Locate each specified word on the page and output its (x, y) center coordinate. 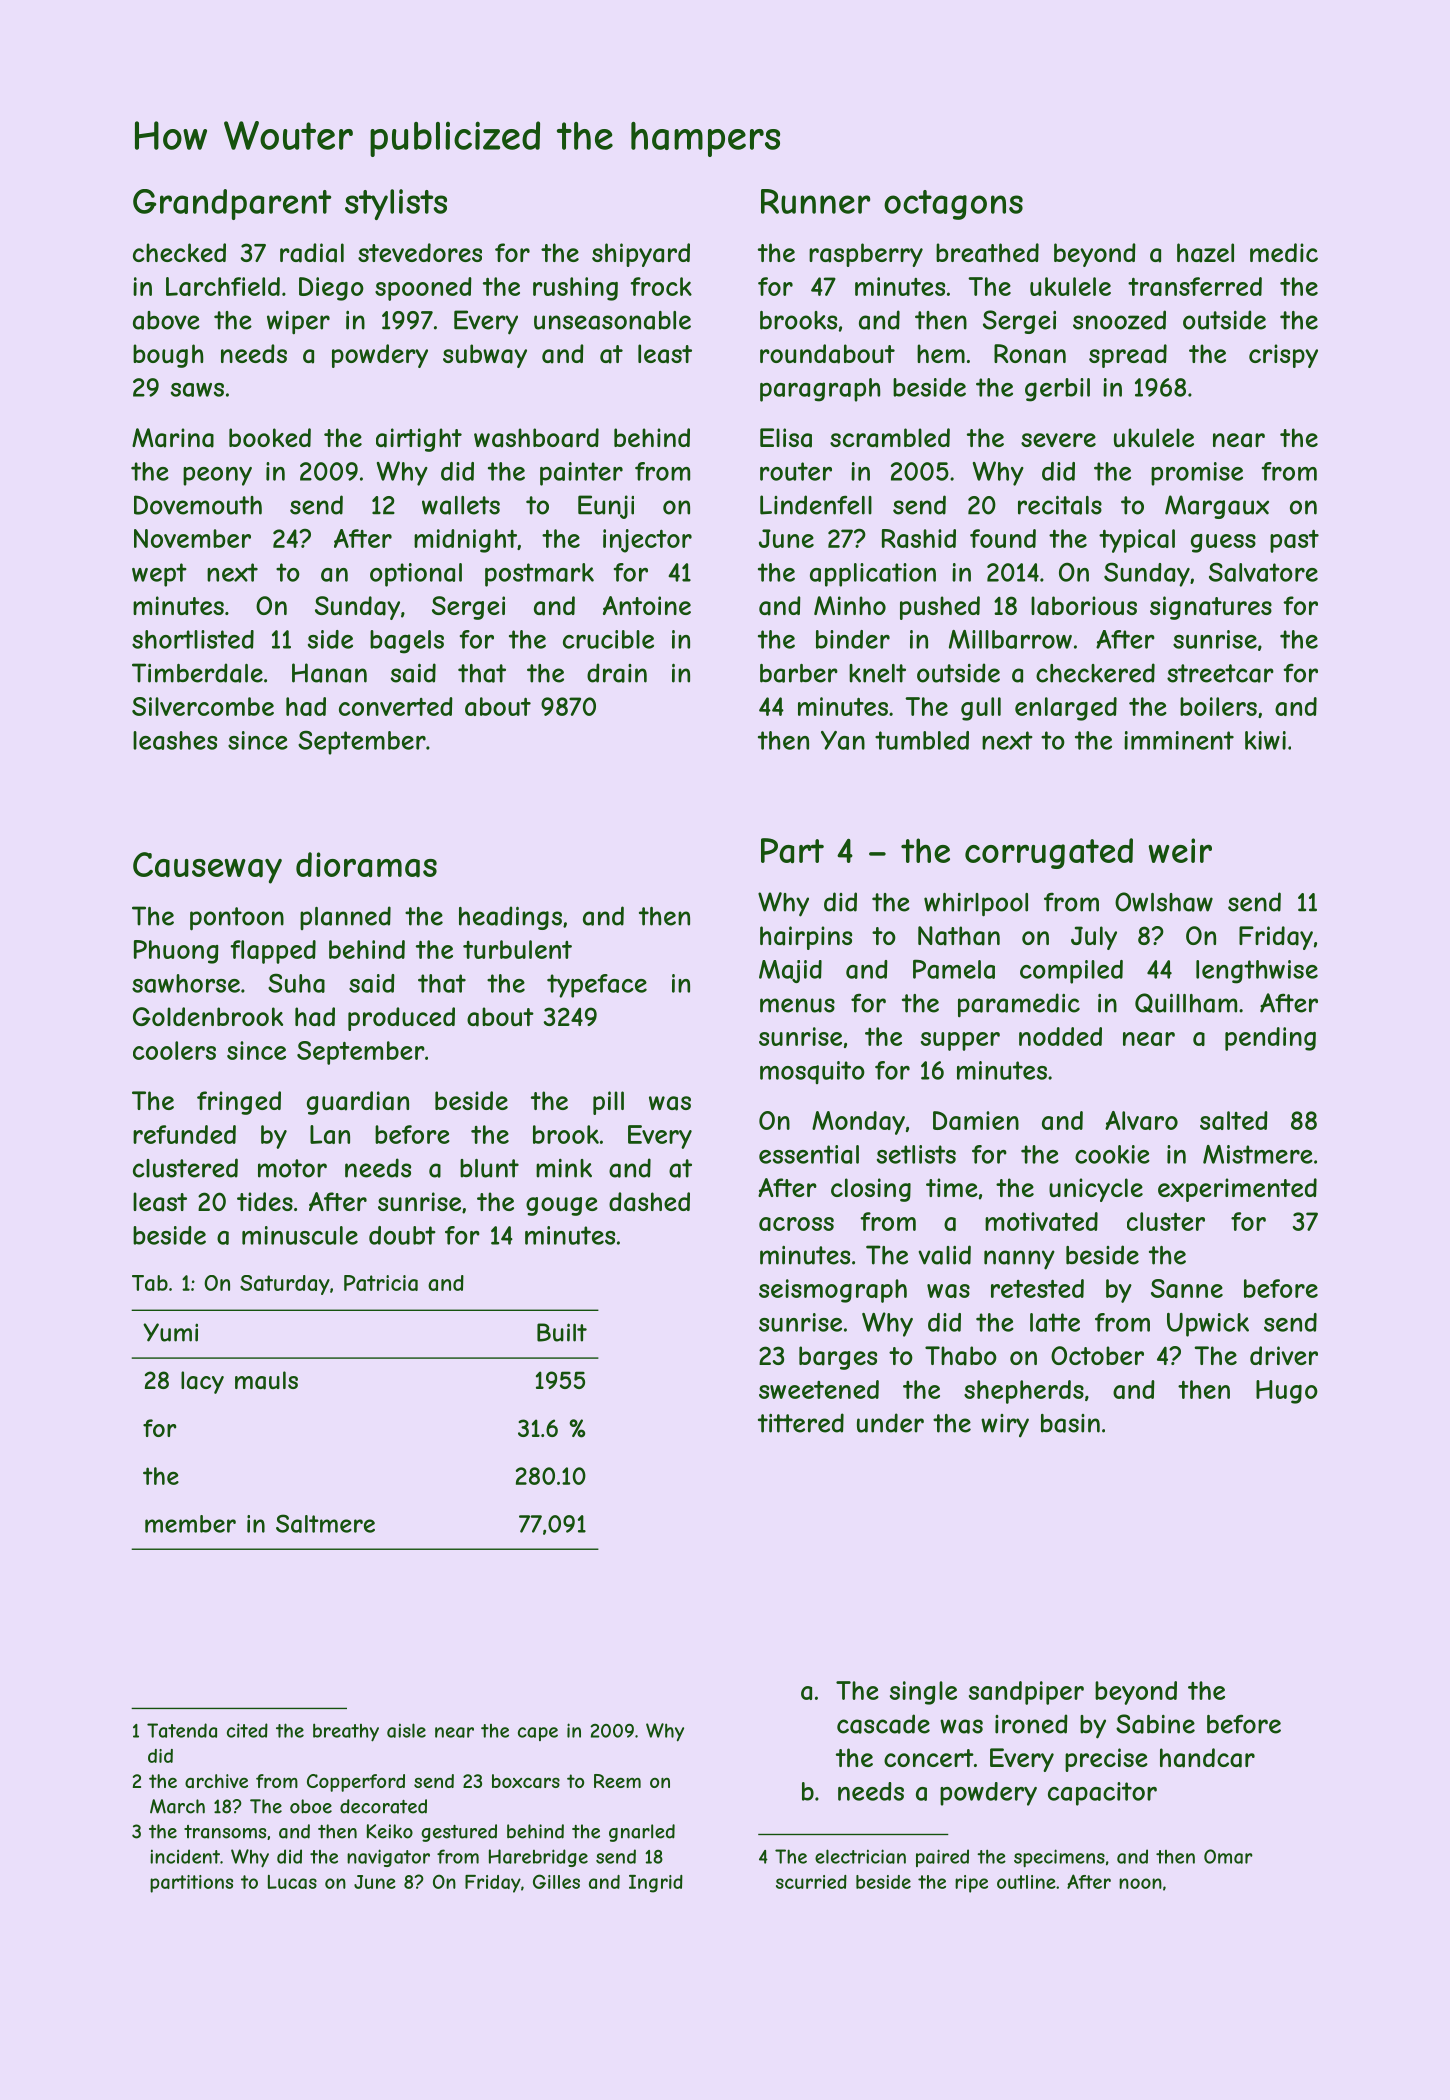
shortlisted (193, 639)
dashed (649, 1202)
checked (179, 252)
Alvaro (1141, 1120)
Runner (815, 201)
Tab (150, 1283)
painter (581, 474)
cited (247, 1730)
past (1294, 541)
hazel (1205, 253)
